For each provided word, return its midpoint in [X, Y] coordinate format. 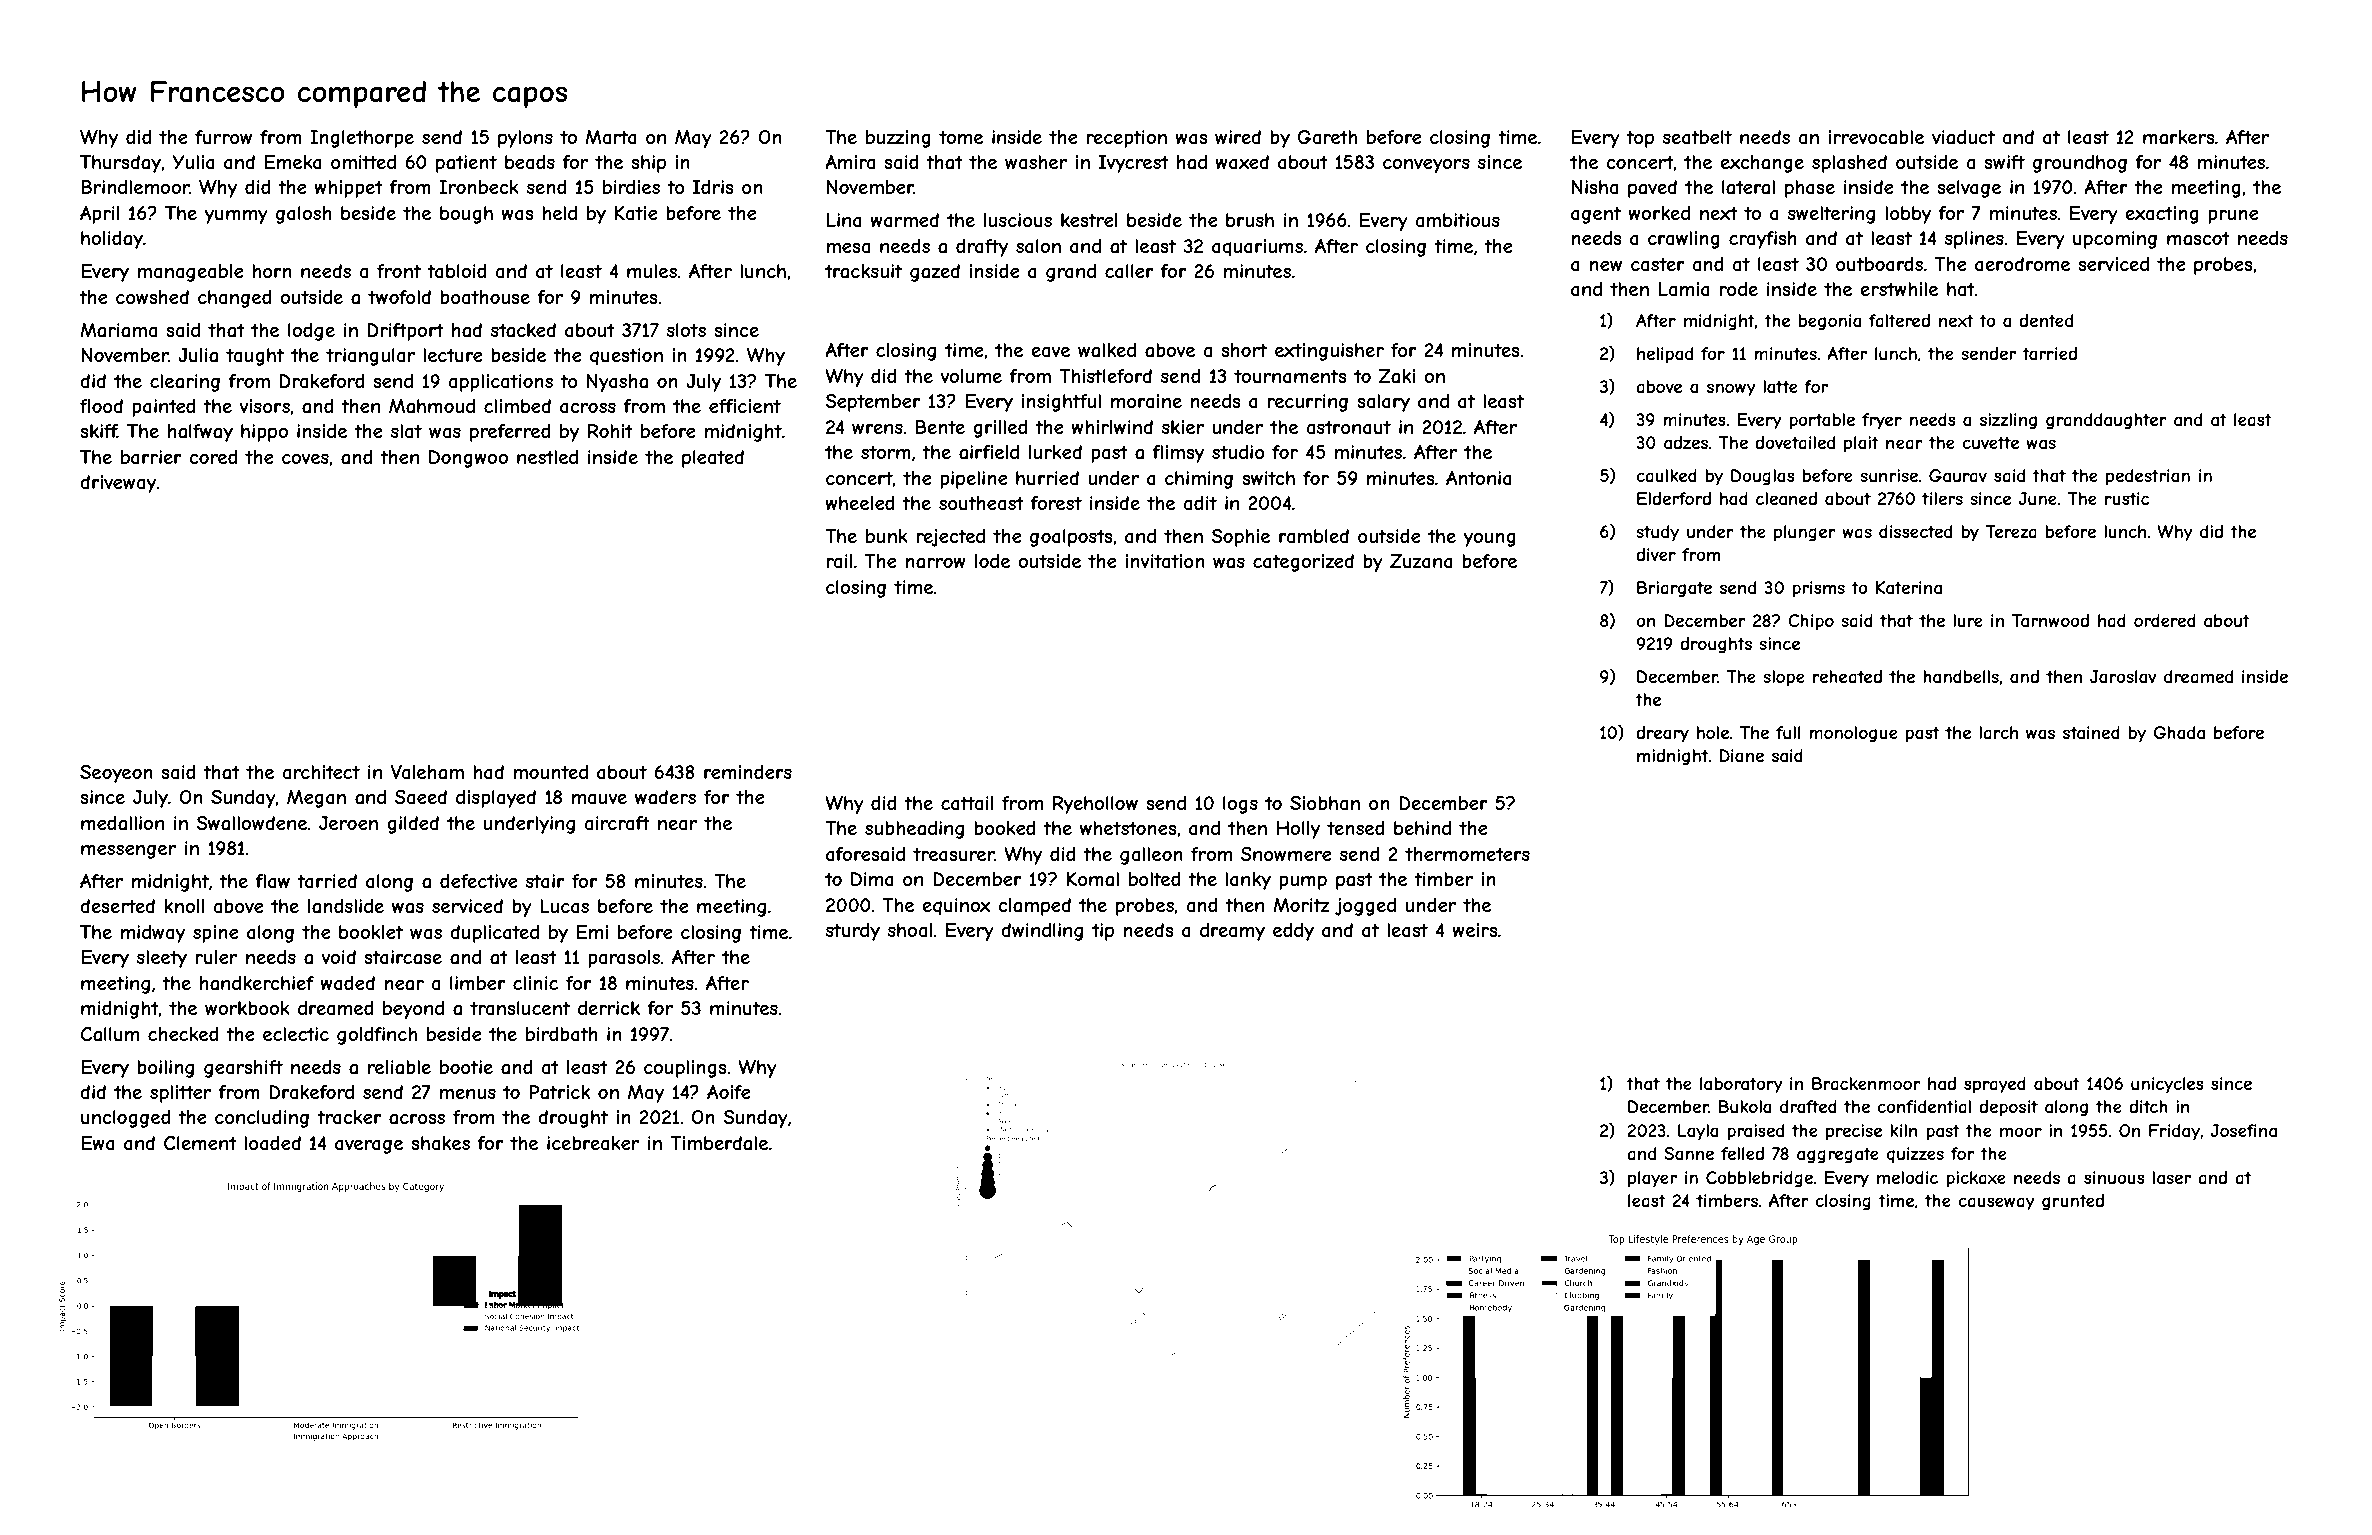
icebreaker [593, 1143]
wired [1238, 137]
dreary [1662, 734]
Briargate [1674, 589]
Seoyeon [116, 774]
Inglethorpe [362, 139]
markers [2179, 137]
